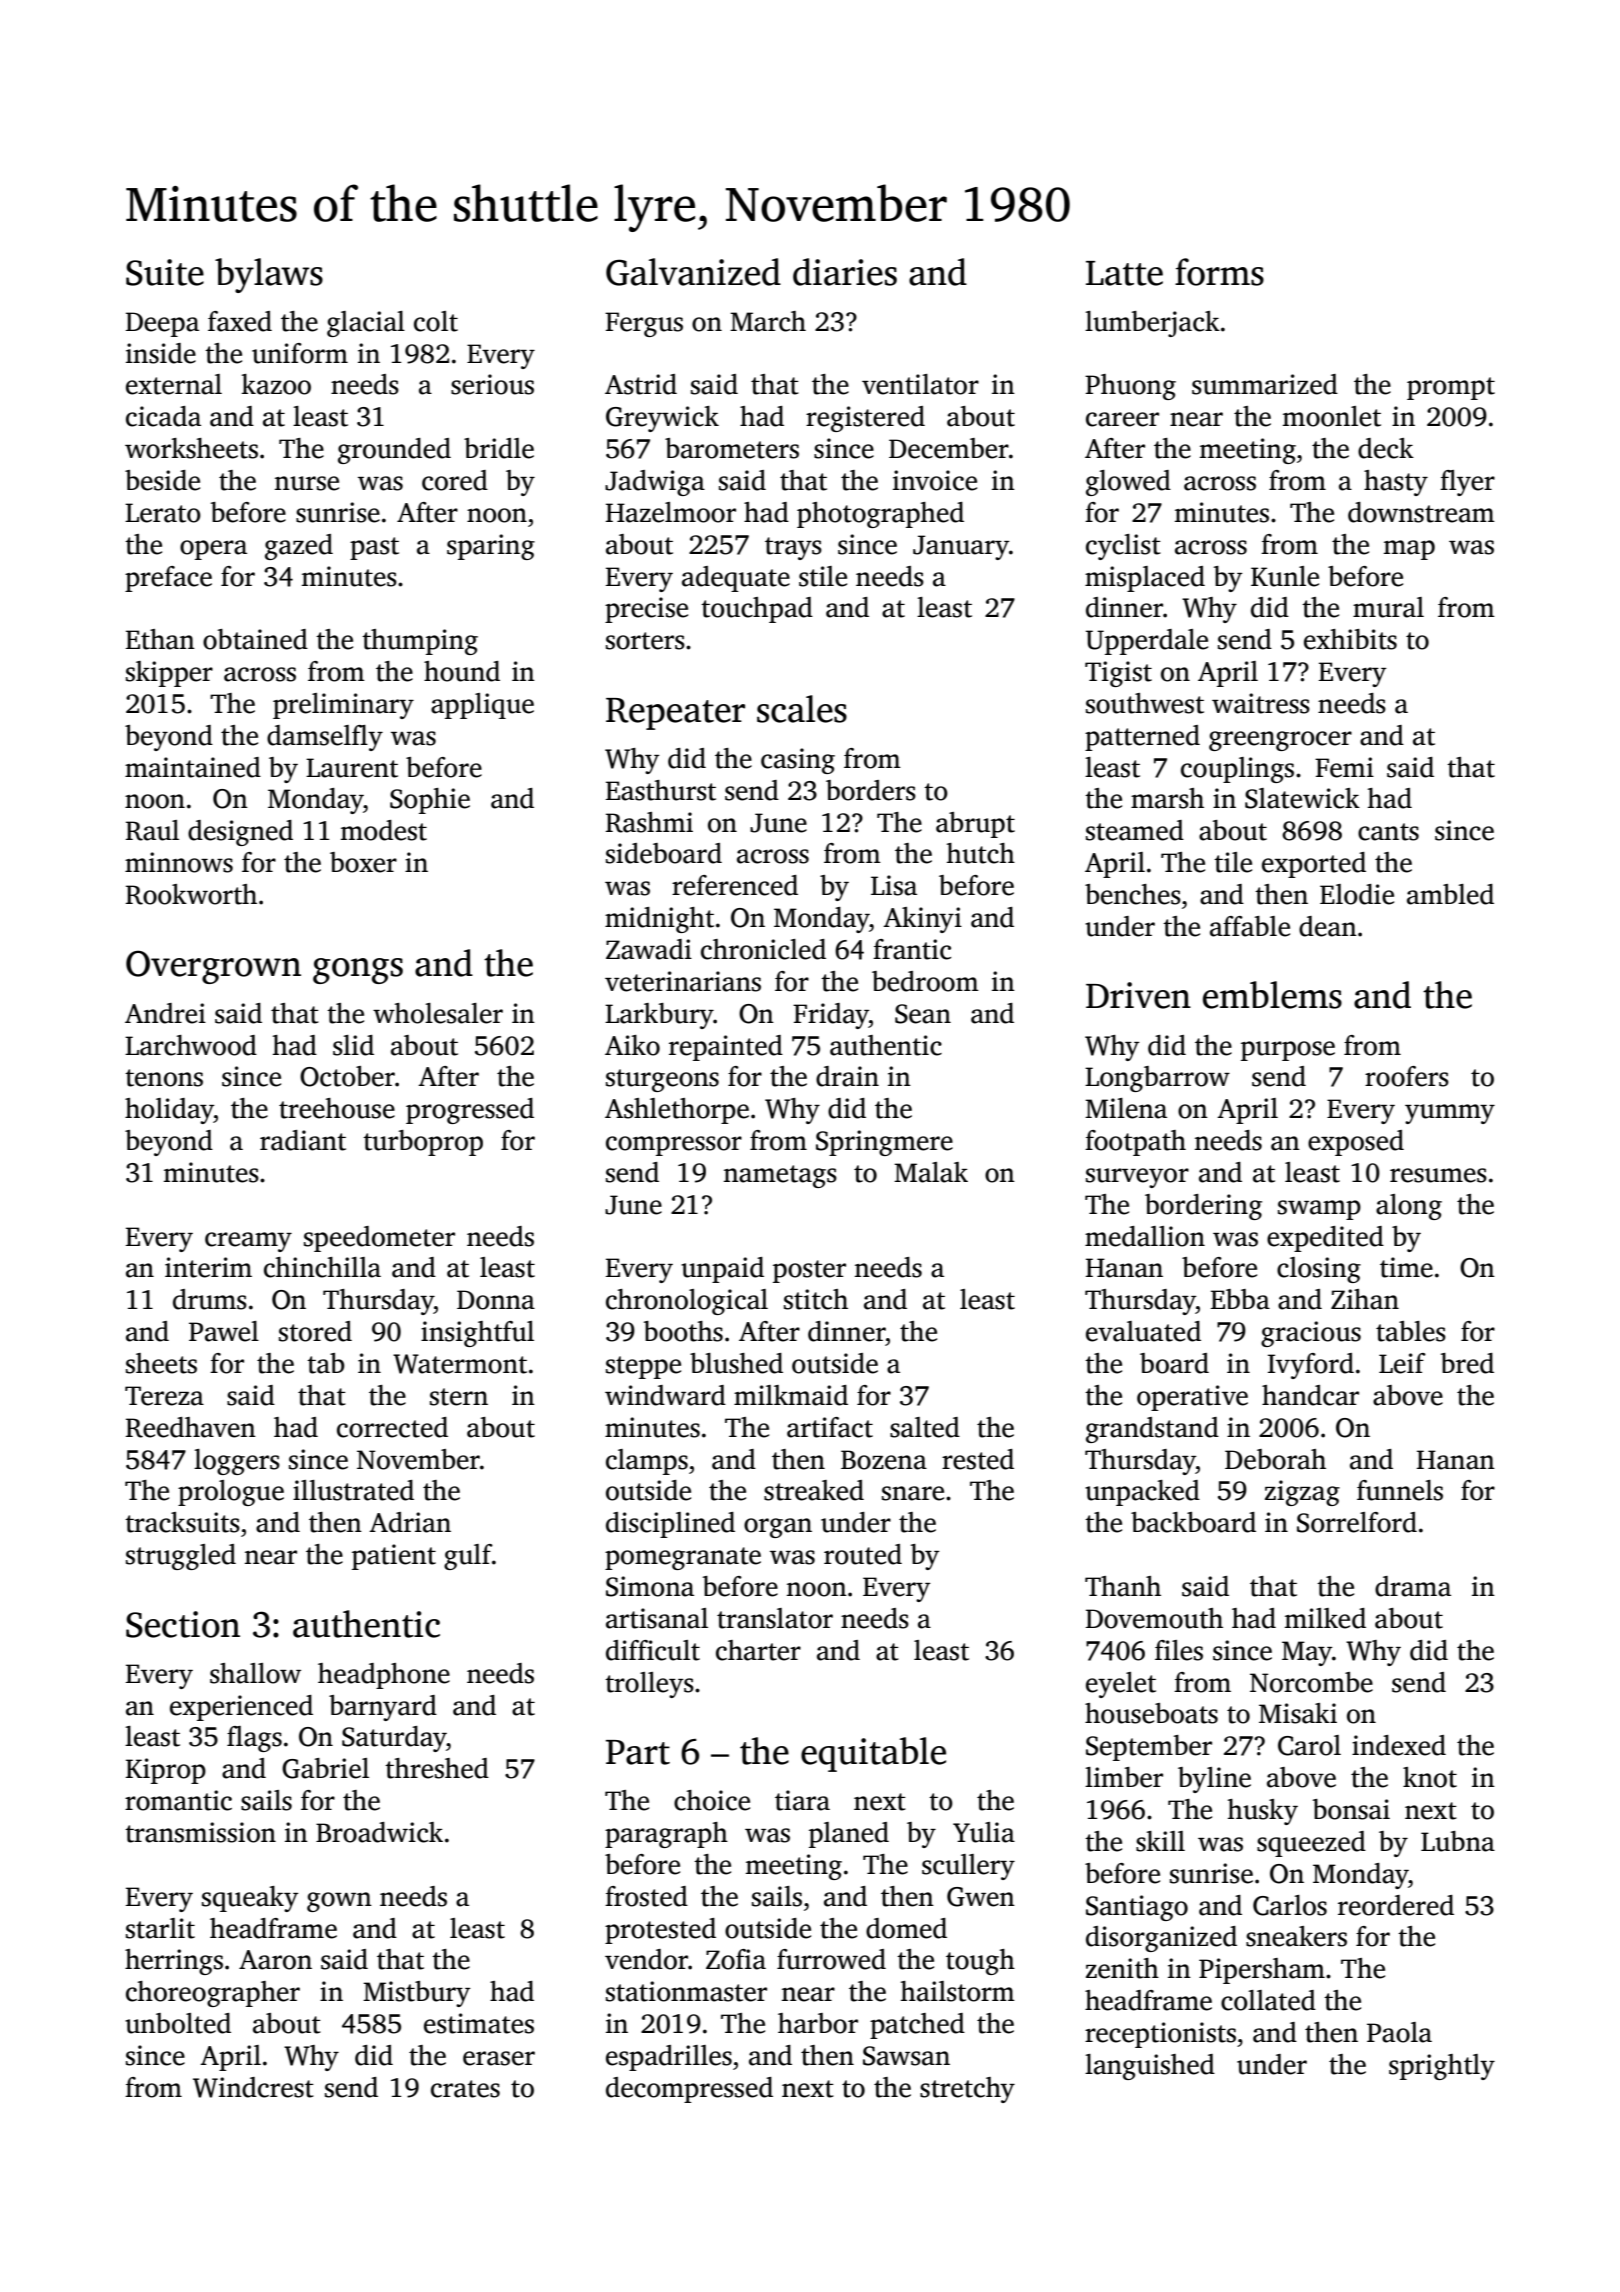 This screenshot has height=2292, width=1620. What do you see at coordinates (181, 1557) in the screenshot?
I see `struggled` at bounding box center [181, 1557].
